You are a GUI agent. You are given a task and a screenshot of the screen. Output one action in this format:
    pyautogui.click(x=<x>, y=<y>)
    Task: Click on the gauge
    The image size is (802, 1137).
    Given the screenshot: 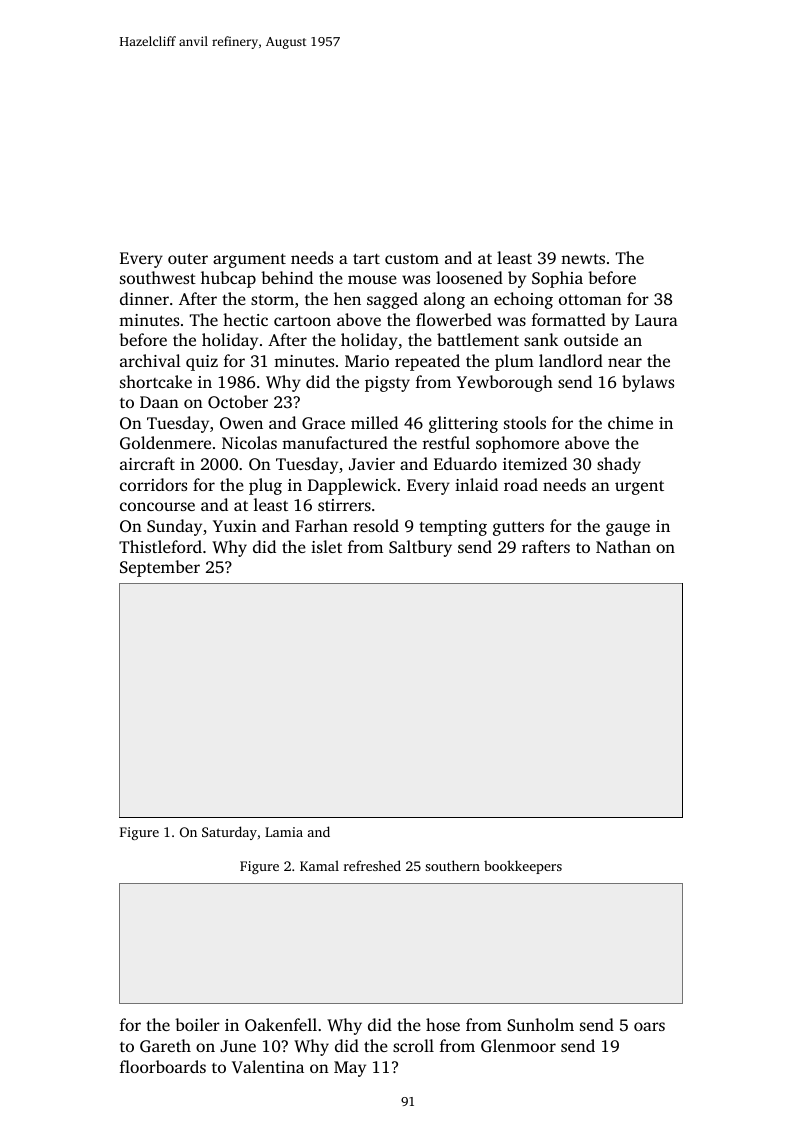 What is the action you would take?
    pyautogui.click(x=628, y=529)
